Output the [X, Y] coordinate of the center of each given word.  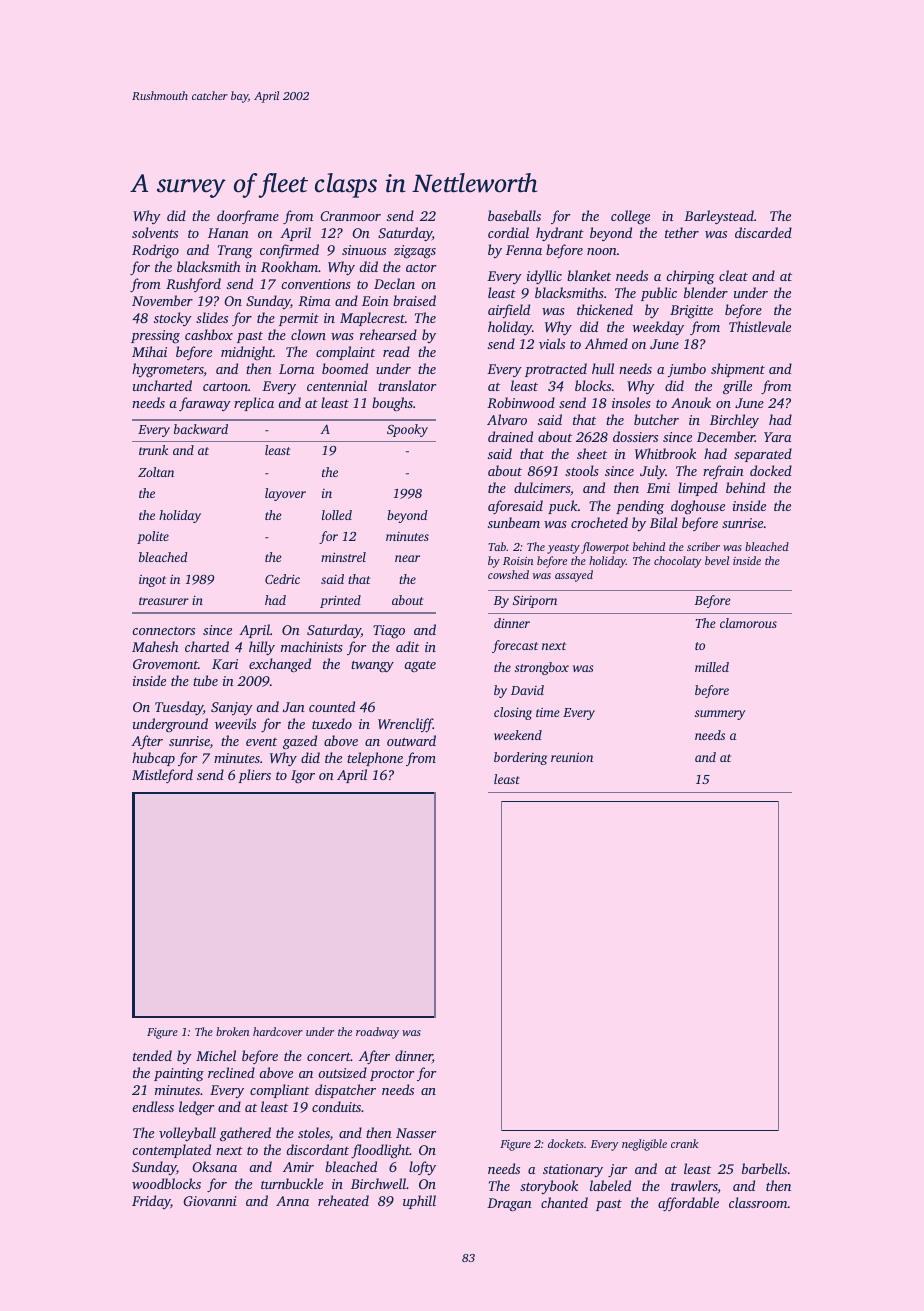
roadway [377, 1033]
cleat [733, 275]
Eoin [375, 301]
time [548, 712]
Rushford [193, 285]
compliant [279, 1091]
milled [712, 667]
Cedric [282, 579]
